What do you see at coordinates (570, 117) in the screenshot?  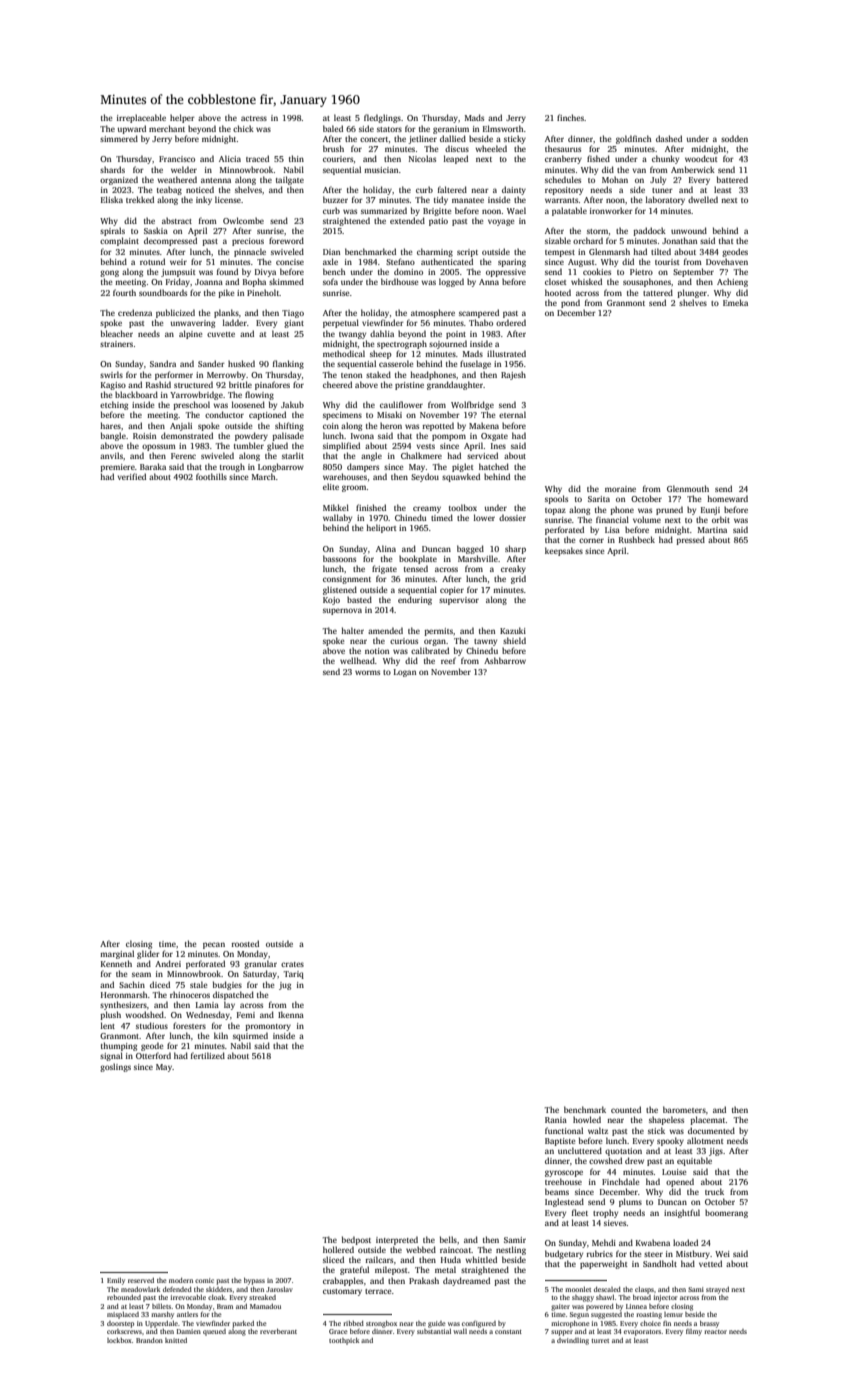 I see `finches` at bounding box center [570, 117].
